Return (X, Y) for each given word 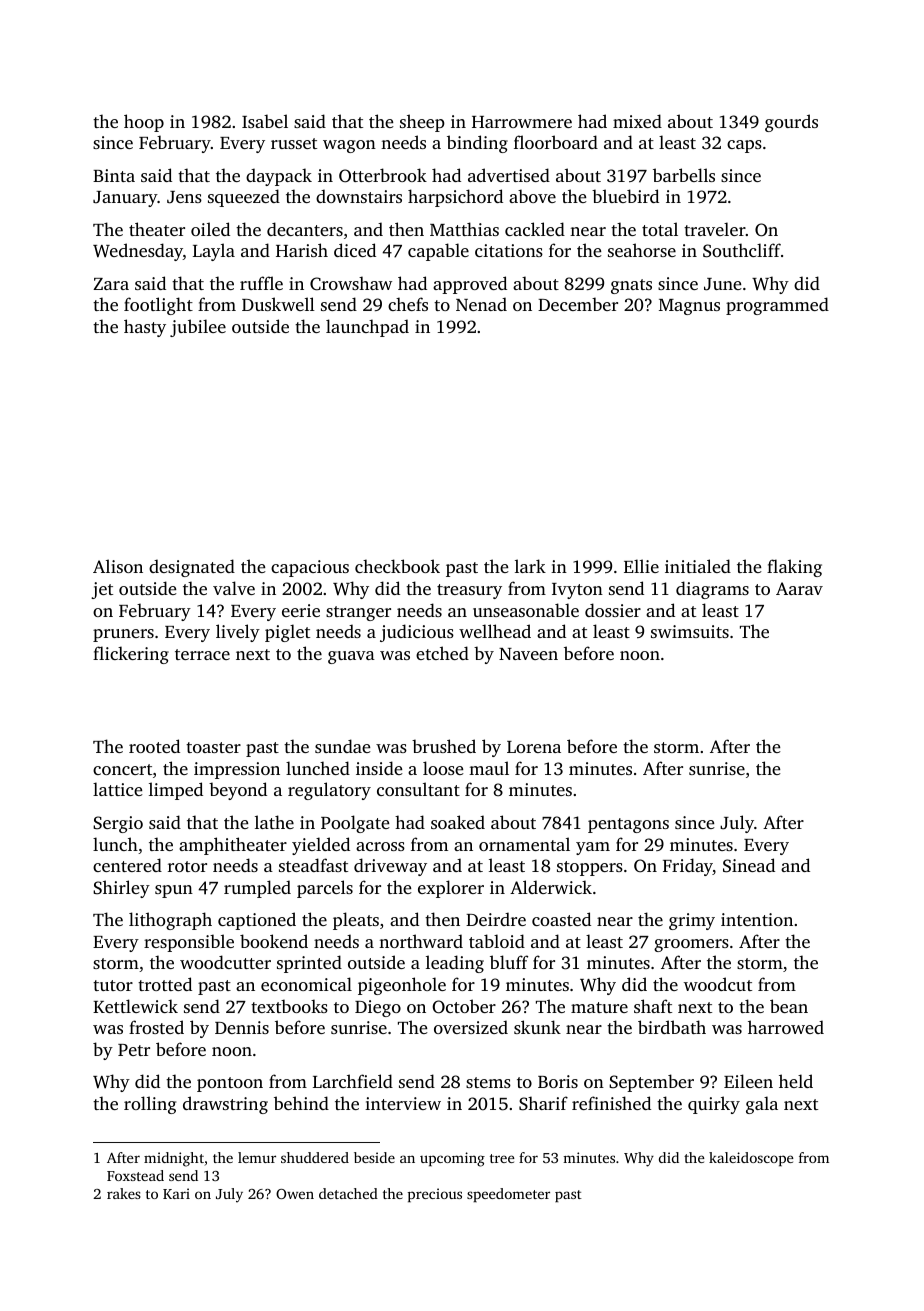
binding (477, 144)
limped (176, 791)
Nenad (481, 304)
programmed (777, 306)
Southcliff (742, 250)
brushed (444, 746)
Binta (114, 175)
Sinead (749, 865)
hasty (145, 328)
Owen (295, 1194)
